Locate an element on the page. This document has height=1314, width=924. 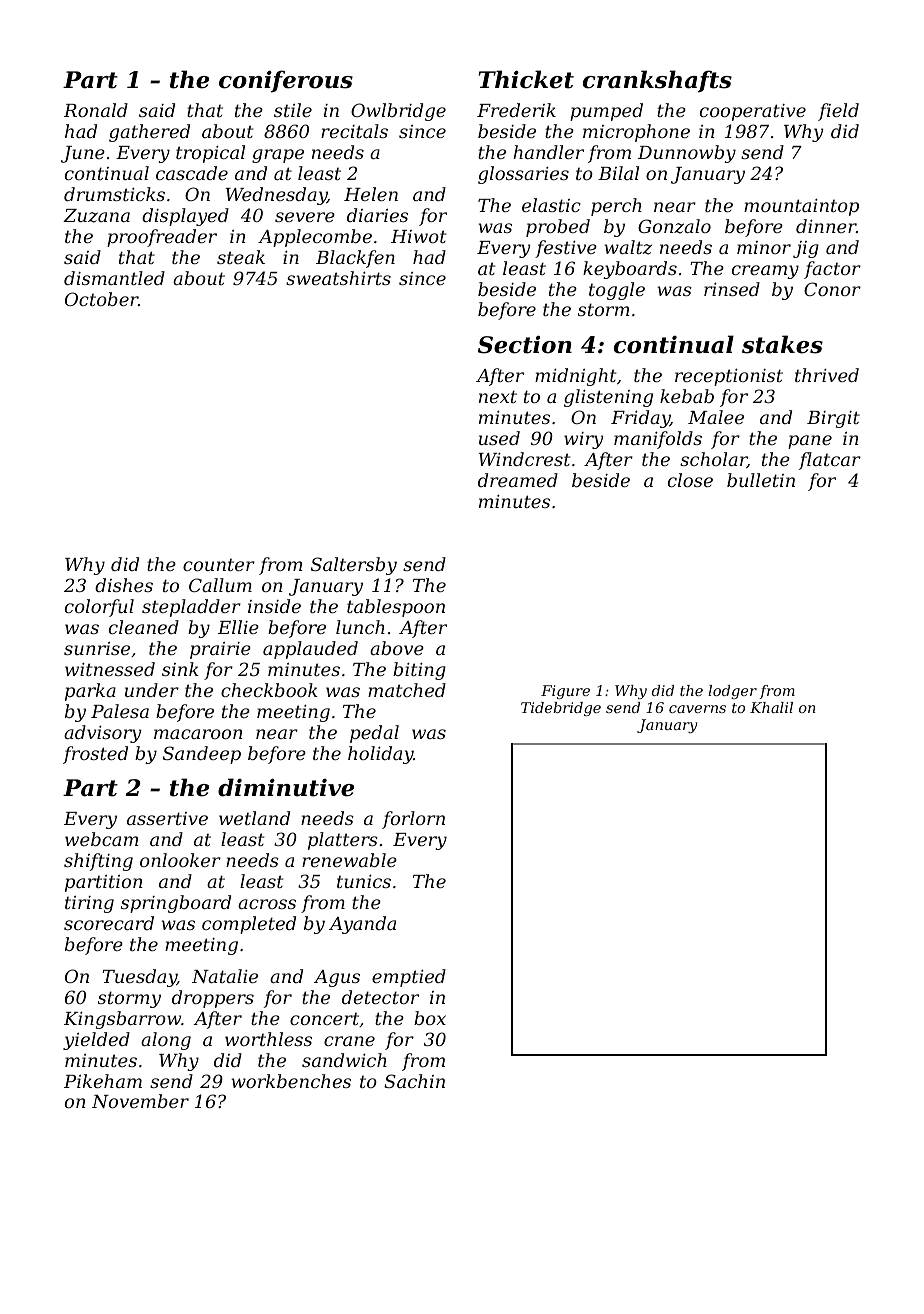
next is located at coordinates (498, 396).
